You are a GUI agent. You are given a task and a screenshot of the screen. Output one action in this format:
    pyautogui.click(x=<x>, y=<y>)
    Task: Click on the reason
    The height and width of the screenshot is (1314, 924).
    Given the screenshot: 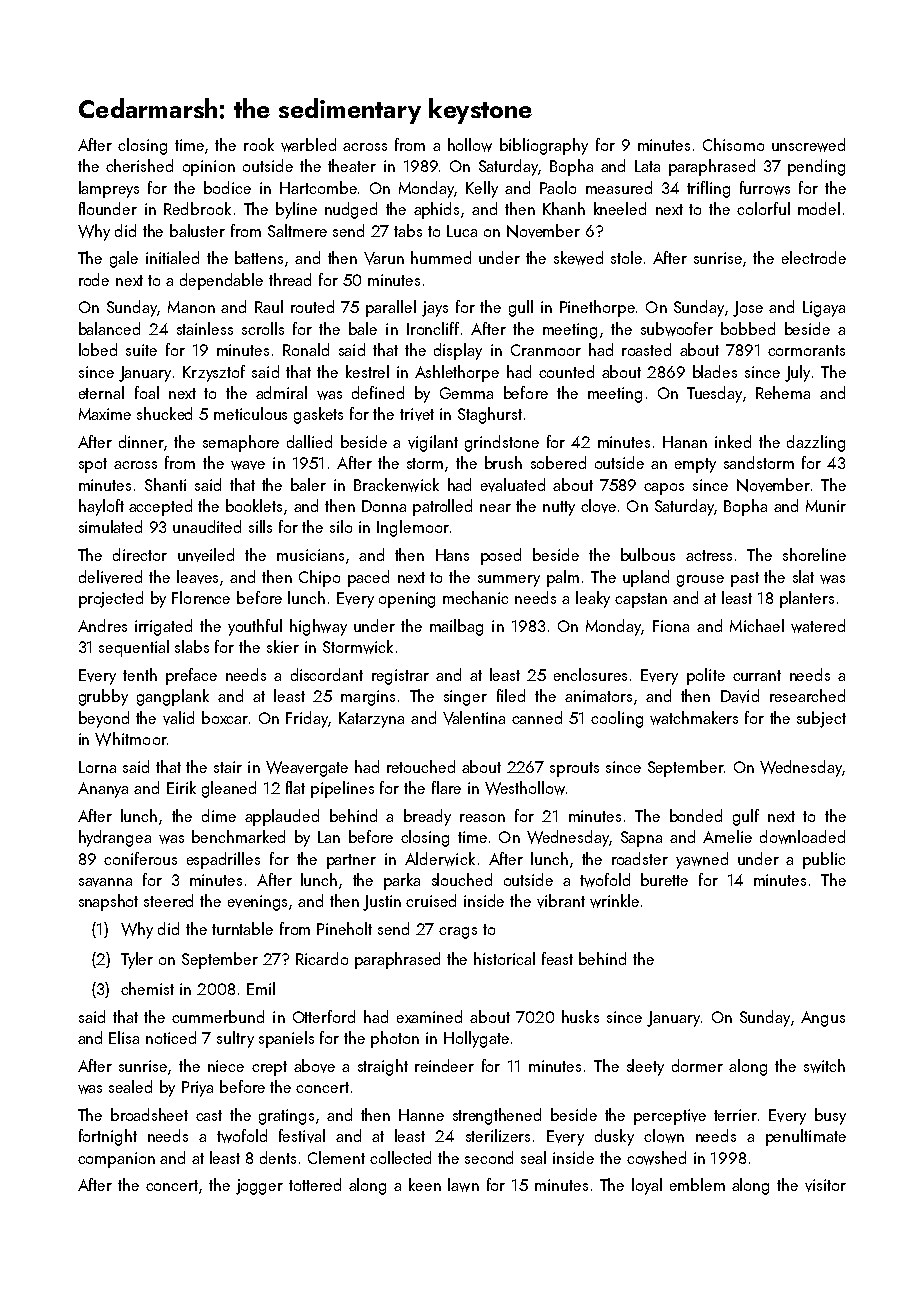 What is the action you would take?
    pyautogui.click(x=482, y=818)
